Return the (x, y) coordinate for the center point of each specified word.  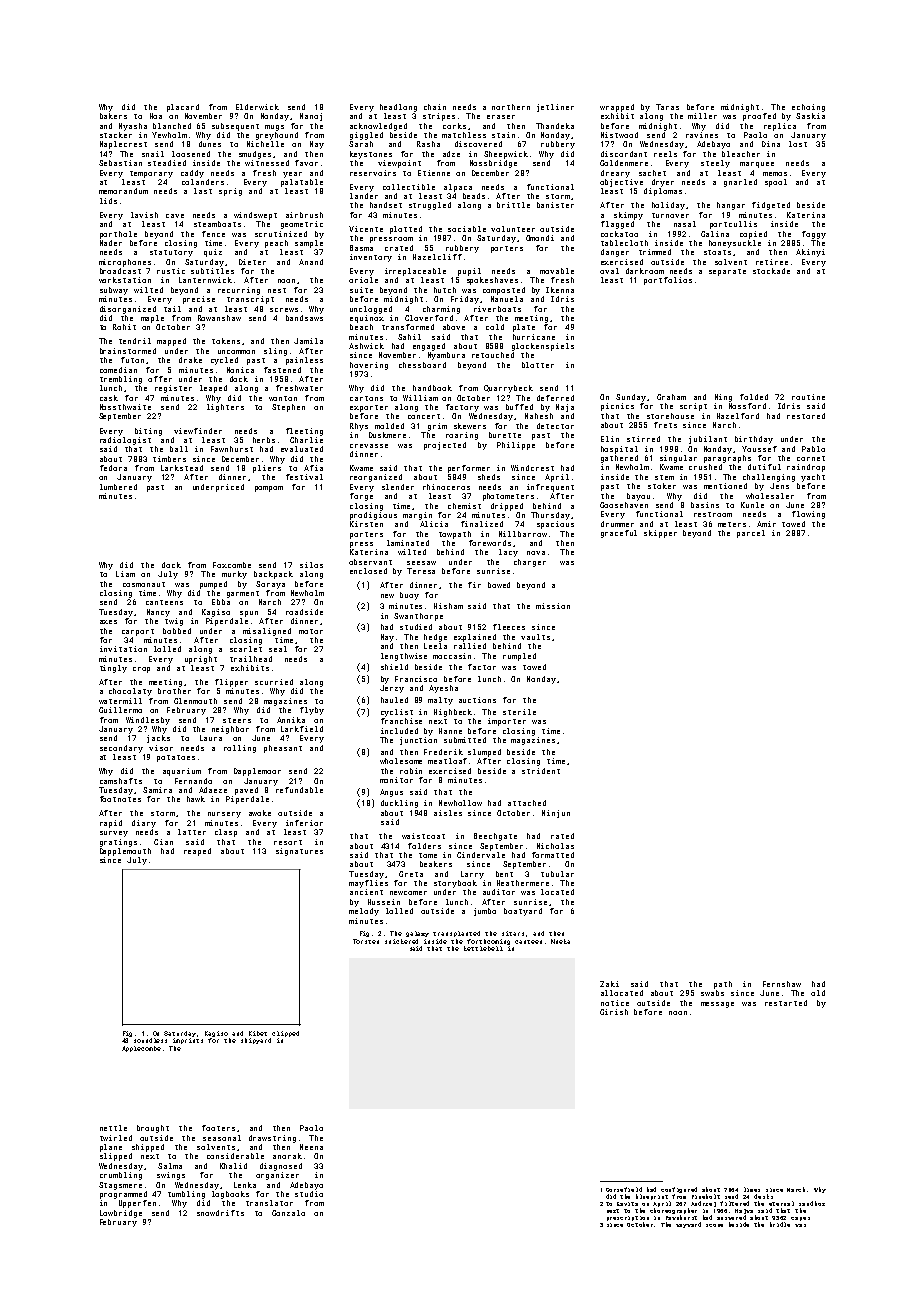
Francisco (416, 679)
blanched (172, 126)
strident (541, 771)
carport (138, 632)
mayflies (368, 884)
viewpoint (399, 164)
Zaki (609, 984)
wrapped (617, 108)
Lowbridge (121, 1214)
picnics (617, 407)
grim (437, 427)
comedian (118, 370)
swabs (712, 993)
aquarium (182, 772)
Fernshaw (782, 984)
